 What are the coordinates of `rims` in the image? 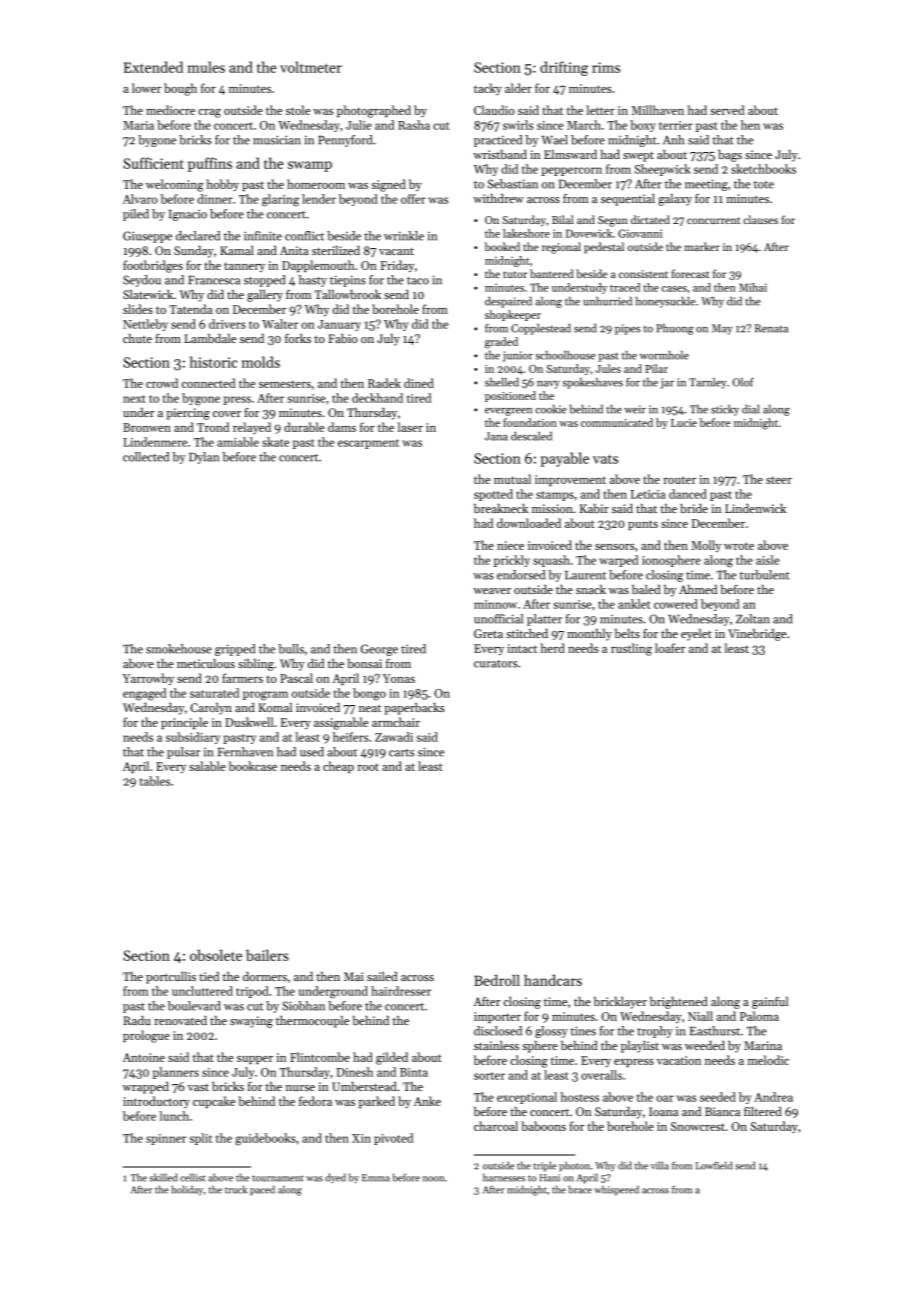 It's located at (606, 67).
